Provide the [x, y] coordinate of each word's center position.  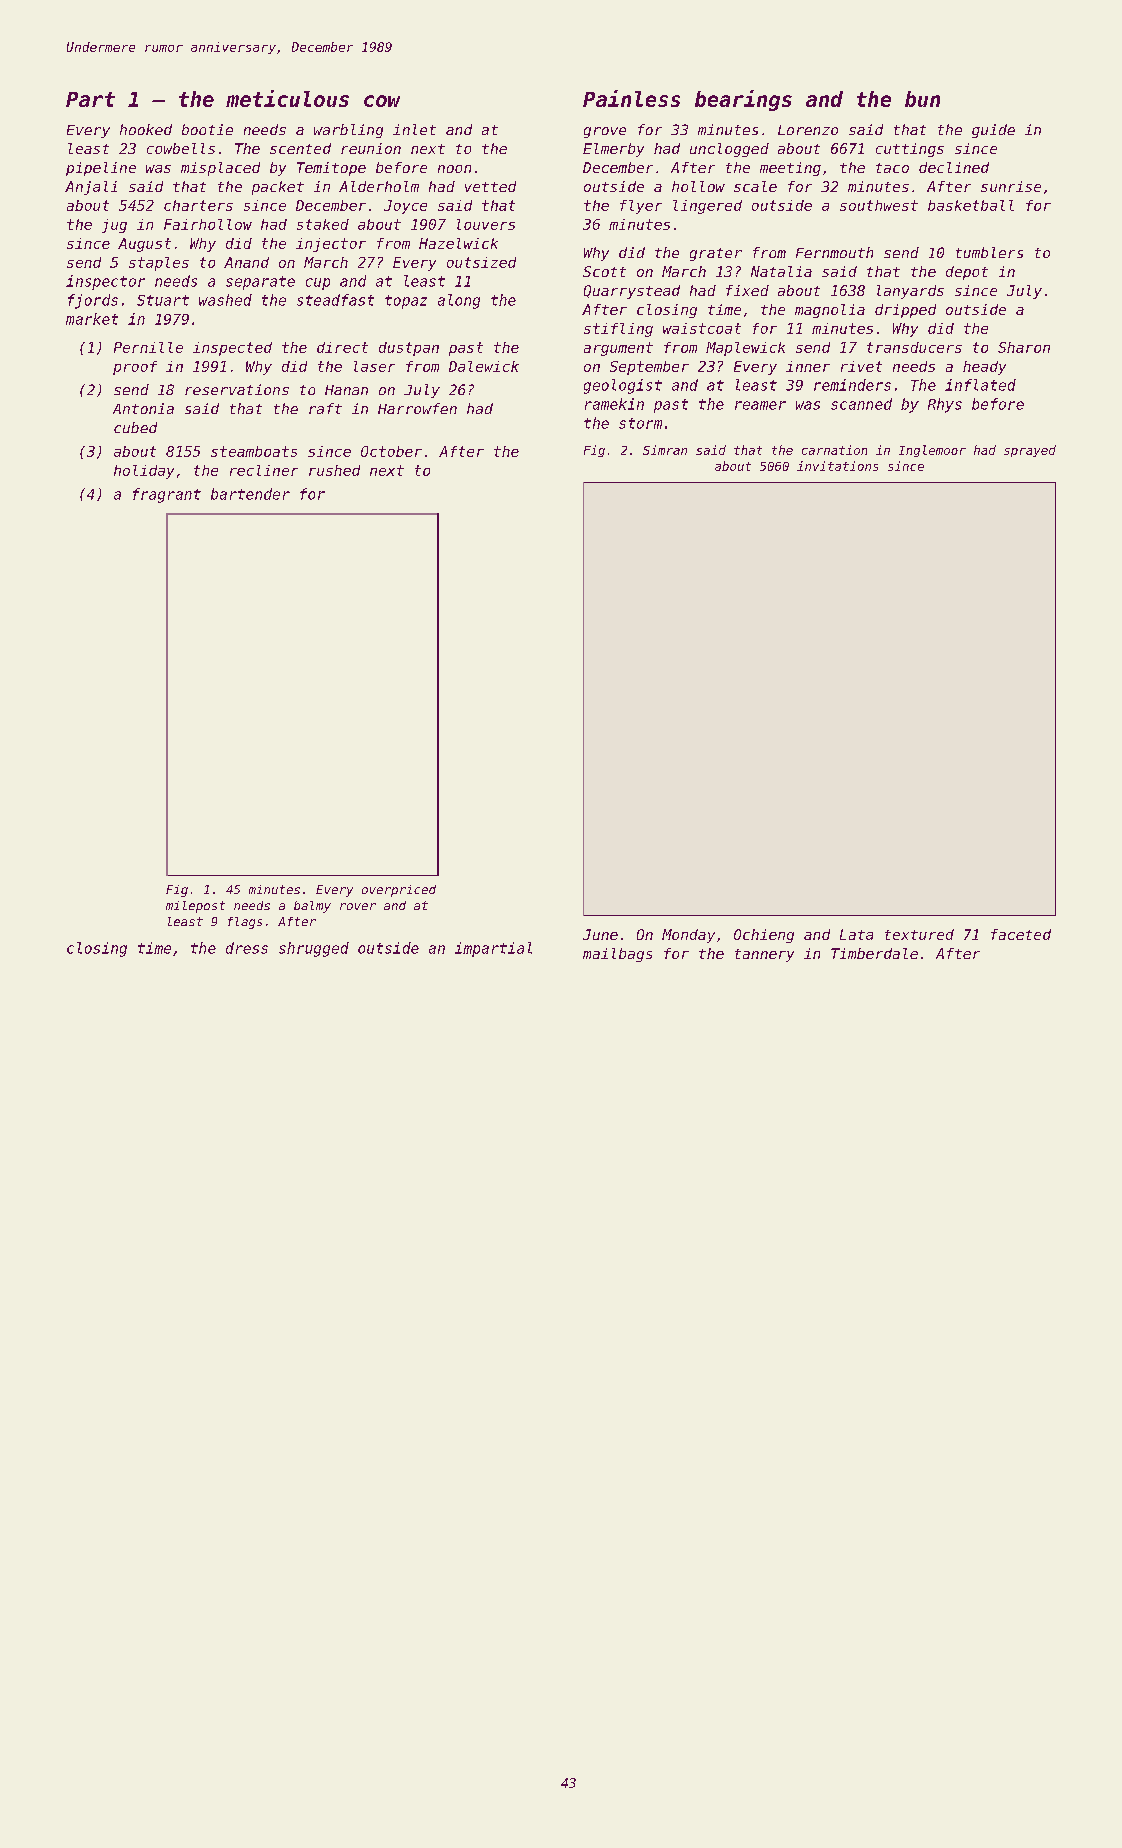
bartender [250, 494]
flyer [641, 207]
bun [922, 99]
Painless [631, 98]
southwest [879, 205]
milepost [195, 907]
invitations [837, 466]
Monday [688, 936]
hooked [146, 129]
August [144, 245]
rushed [334, 470]
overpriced [399, 891]
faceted [1021, 934]
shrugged [314, 949]
